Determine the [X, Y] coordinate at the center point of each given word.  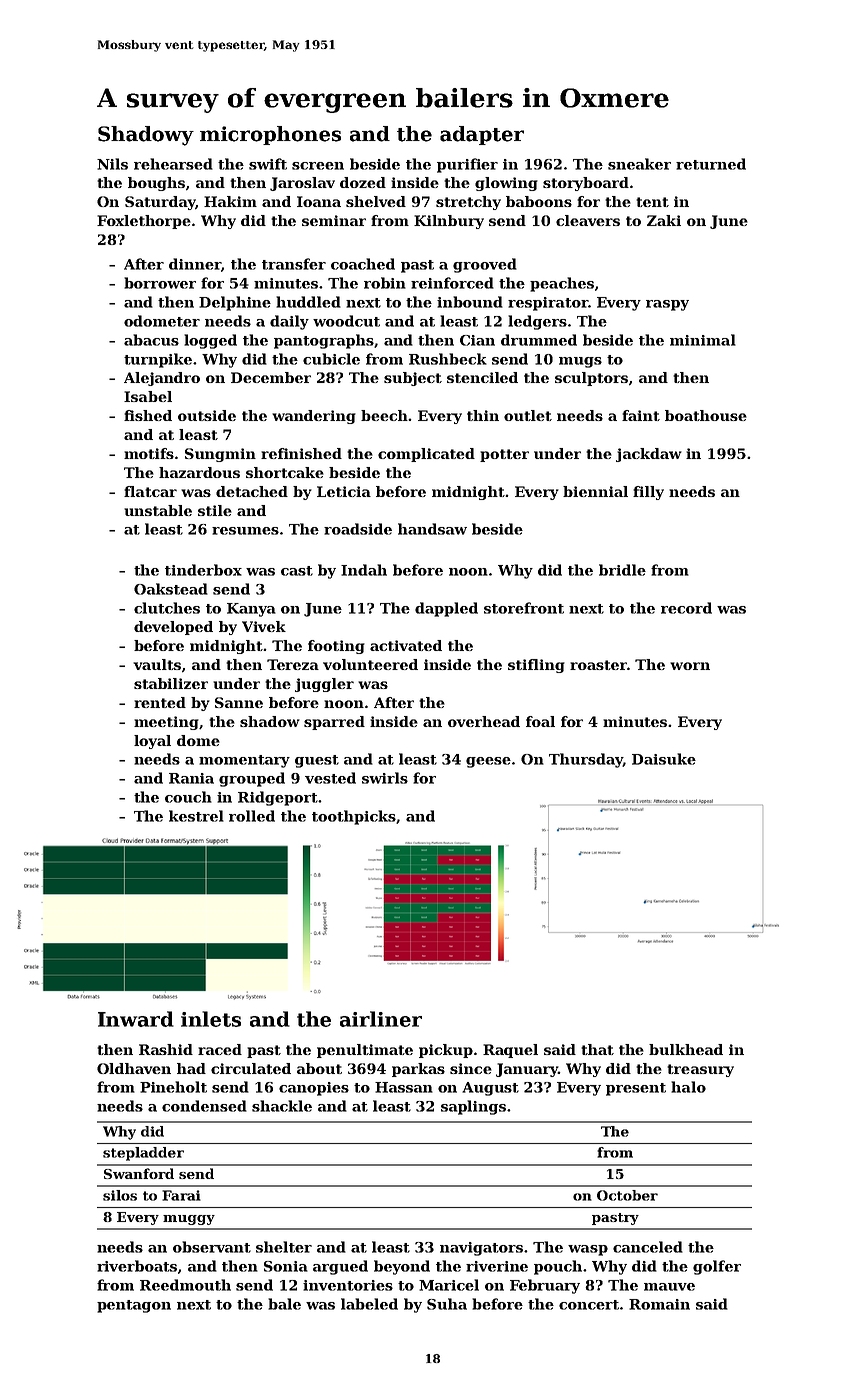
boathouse [706, 415]
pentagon [134, 1306]
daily [289, 322]
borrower [160, 283]
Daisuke [664, 759]
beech [385, 415]
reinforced [452, 283]
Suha [447, 1304]
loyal [152, 742]
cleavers [588, 220]
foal [540, 721]
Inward [136, 1019]
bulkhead [686, 1049]
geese [488, 762]
